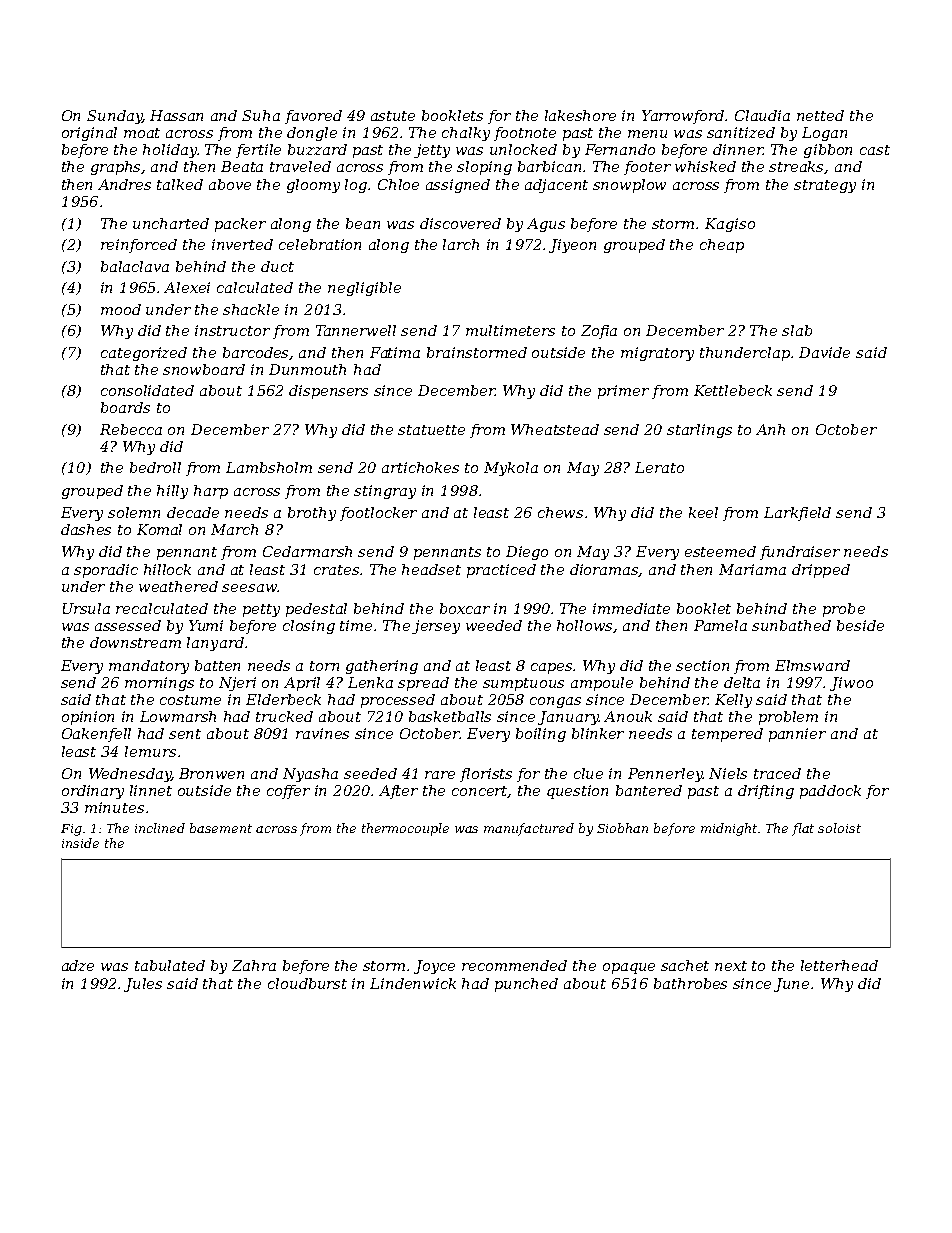  What do you see at coordinates (511, 469) in the image?
I see `Mykola` at bounding box center [511, 469].
